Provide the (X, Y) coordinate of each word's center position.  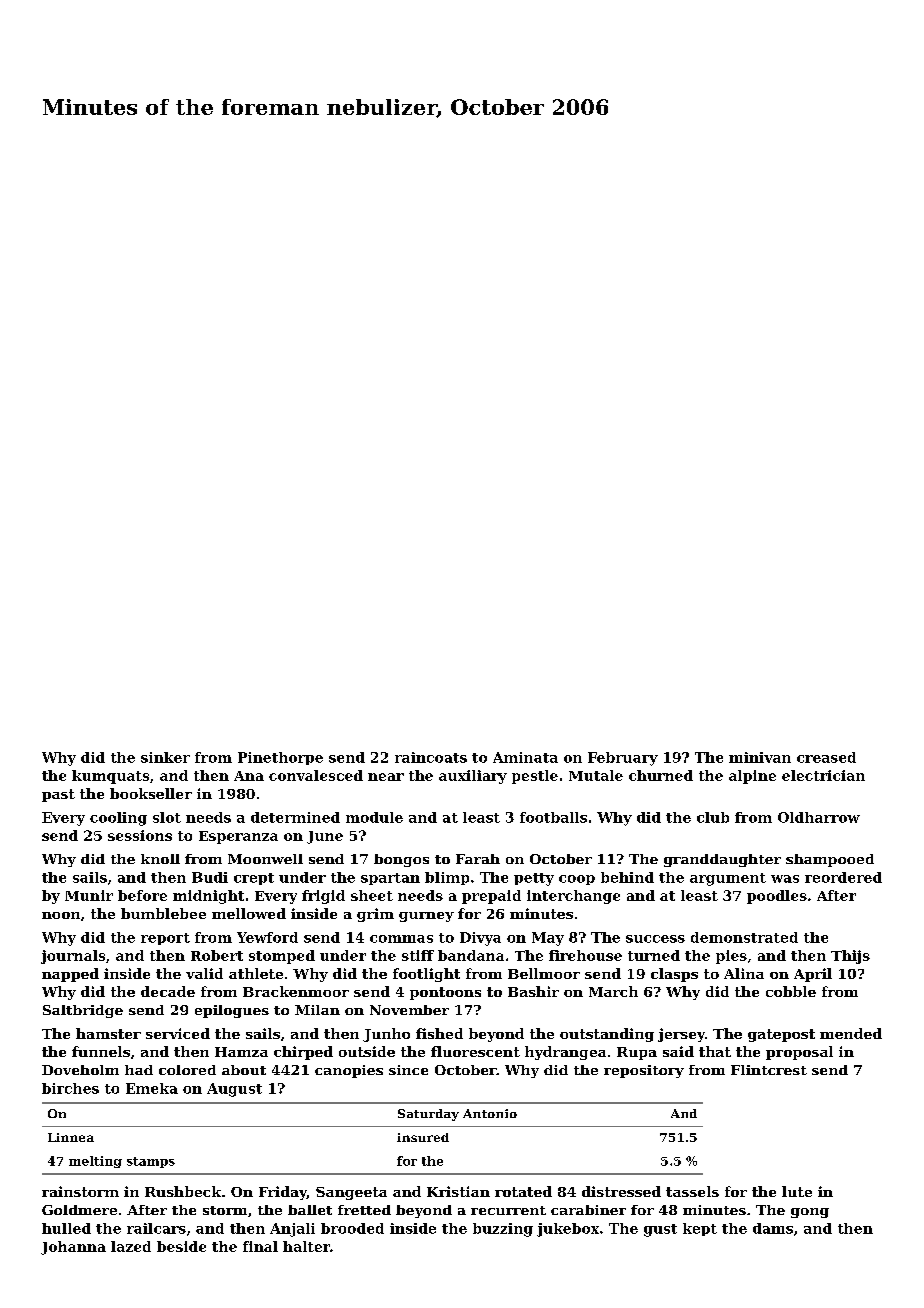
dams (773, 1228)
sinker (165, 757)
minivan (760, 757)
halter (306, 1246)
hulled (66, 1228)
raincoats (431, 757)
